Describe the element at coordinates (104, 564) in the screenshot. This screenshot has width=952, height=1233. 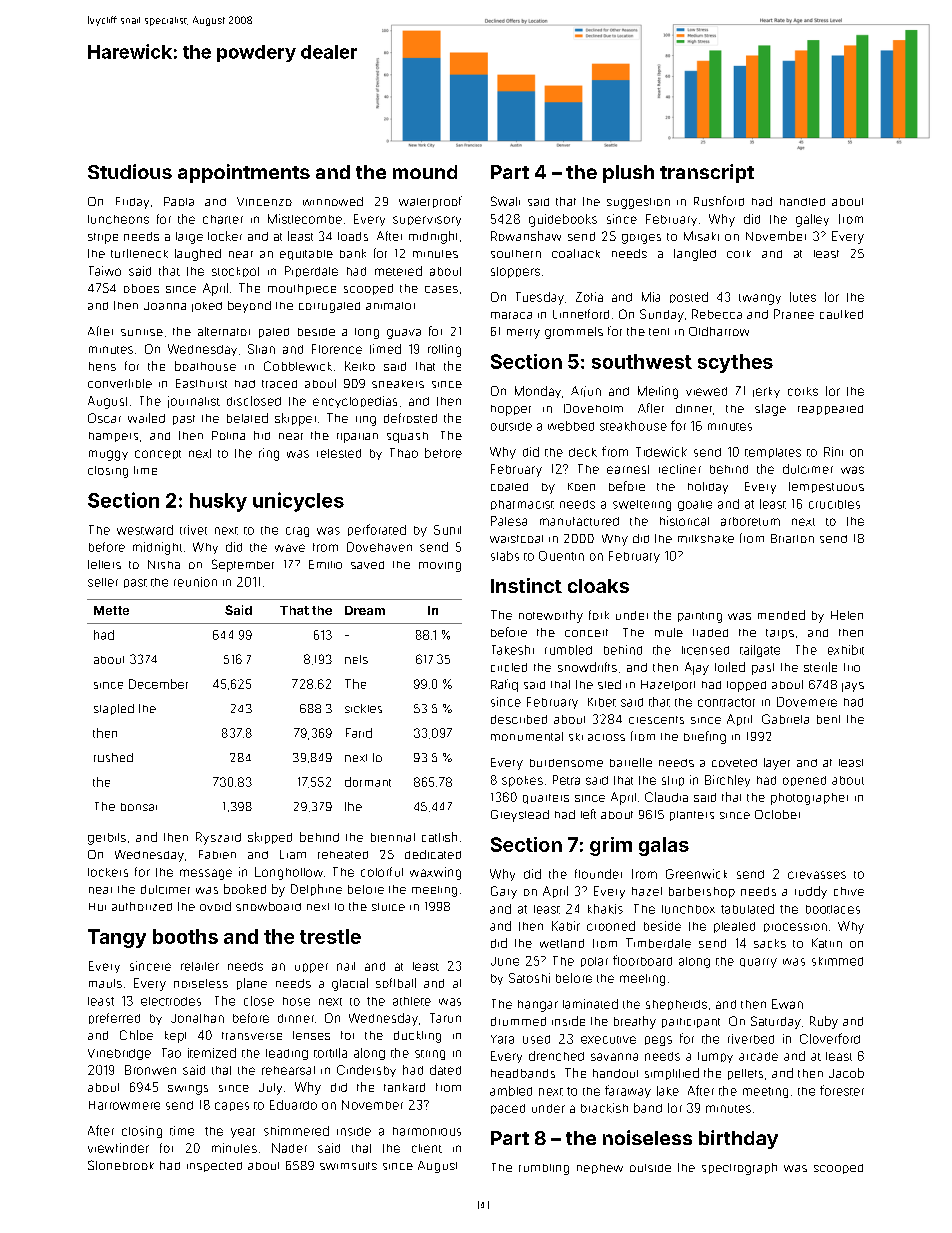
I see `tellers` at that location.
